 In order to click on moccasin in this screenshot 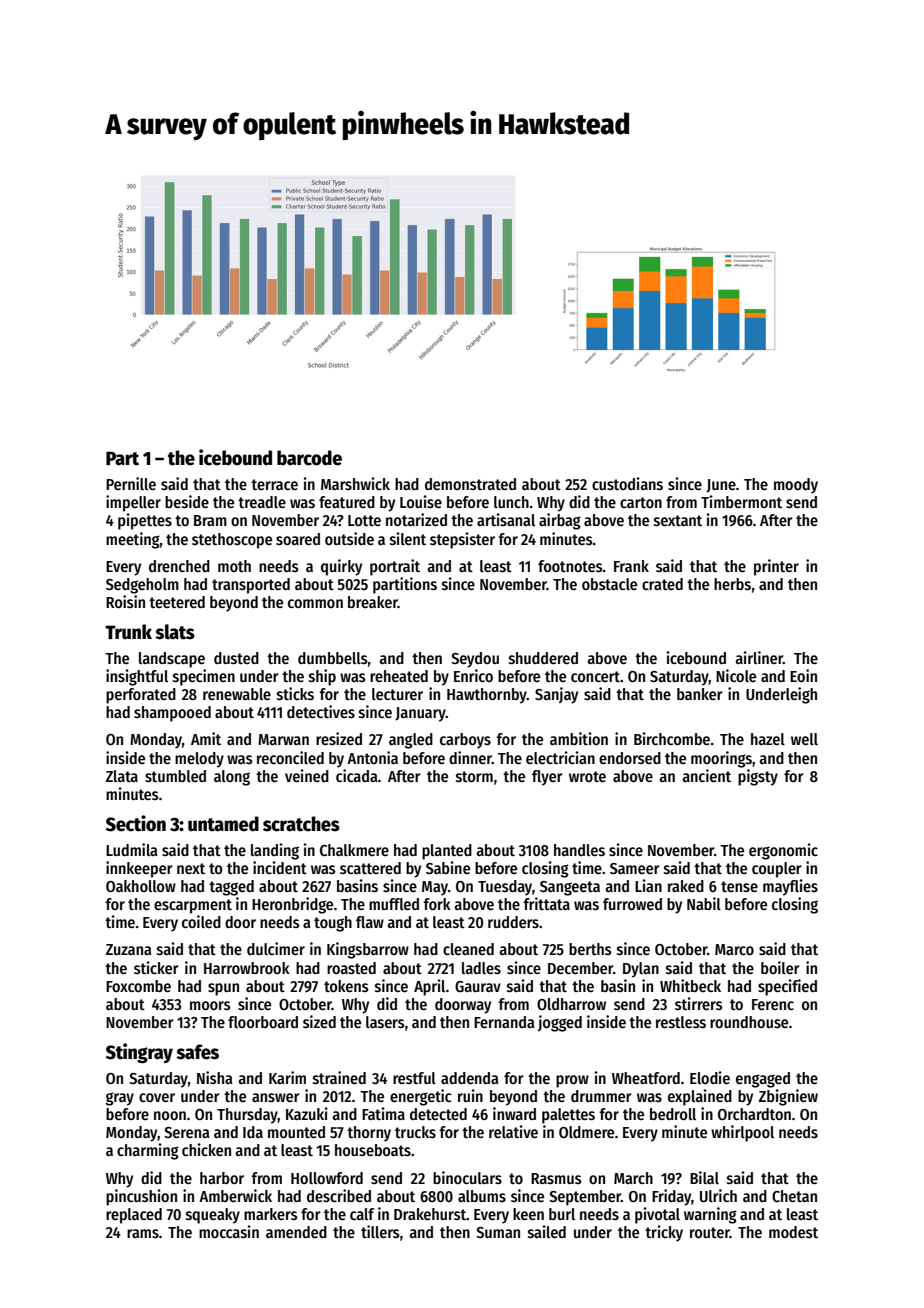, I will do `click(229, 1232)`.
